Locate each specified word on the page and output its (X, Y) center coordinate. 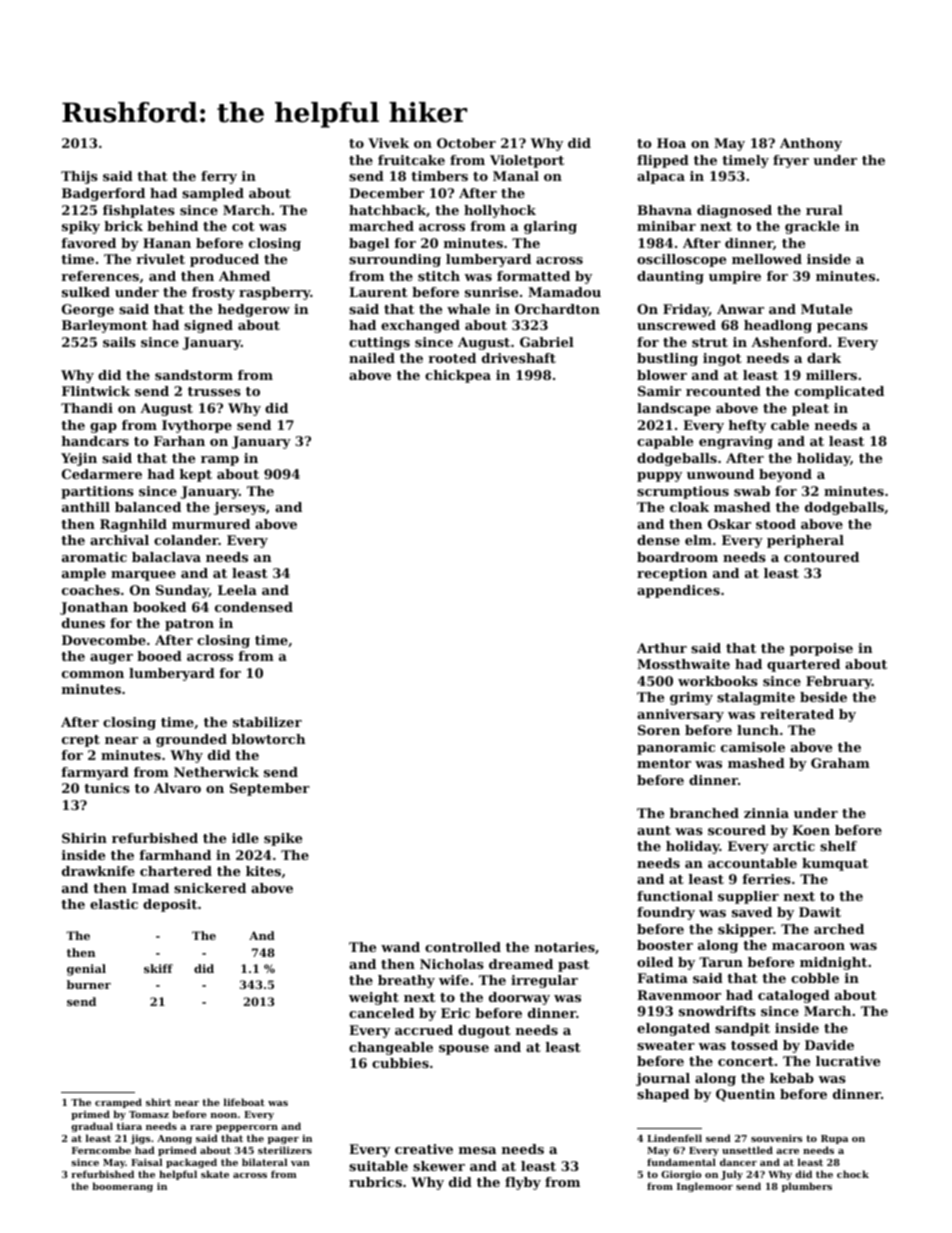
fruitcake (411, 160)
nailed (372, 358)
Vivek (388, 143)
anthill (86, 507)
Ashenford (789, 342)
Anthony (811, 144)
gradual (92, 1127)
